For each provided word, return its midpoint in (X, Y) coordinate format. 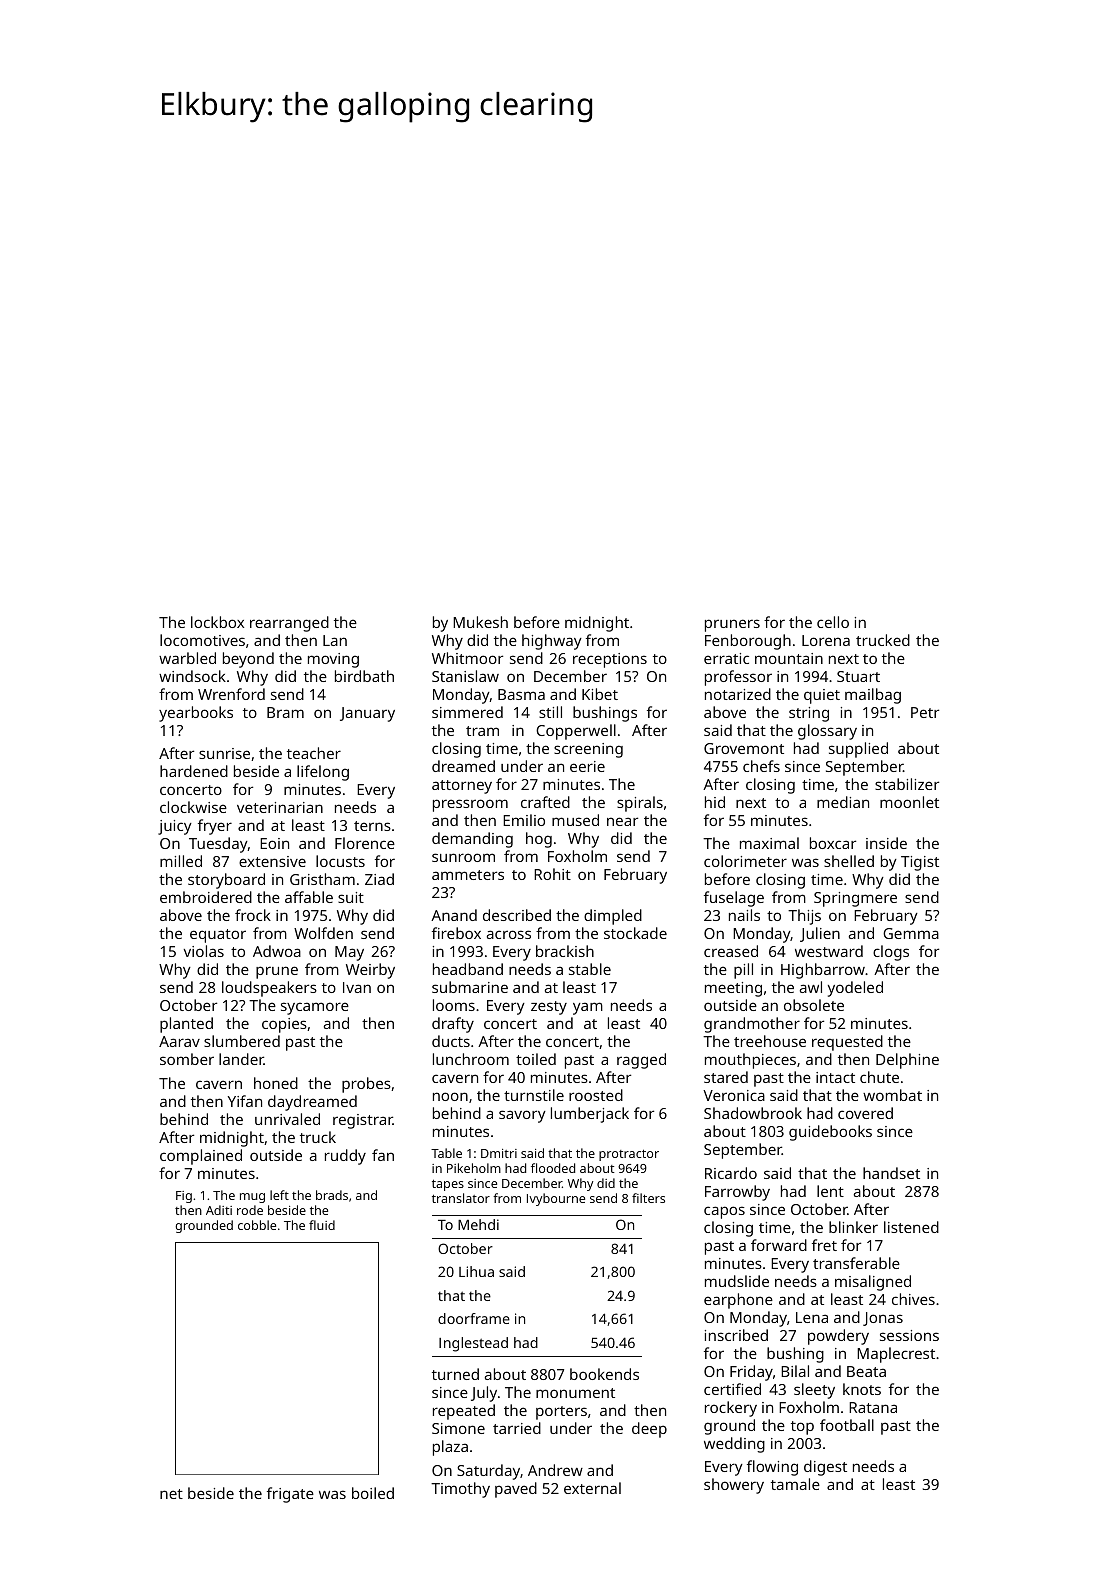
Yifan (245, 1101)
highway (552, 642)
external (592, 1488)
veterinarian (280, 807)
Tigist (920, 863)
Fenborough (748, 642)
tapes (448, 1185)
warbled (187, 658)
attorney (462, 787)
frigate (290, 1495)
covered (865, 1113)
